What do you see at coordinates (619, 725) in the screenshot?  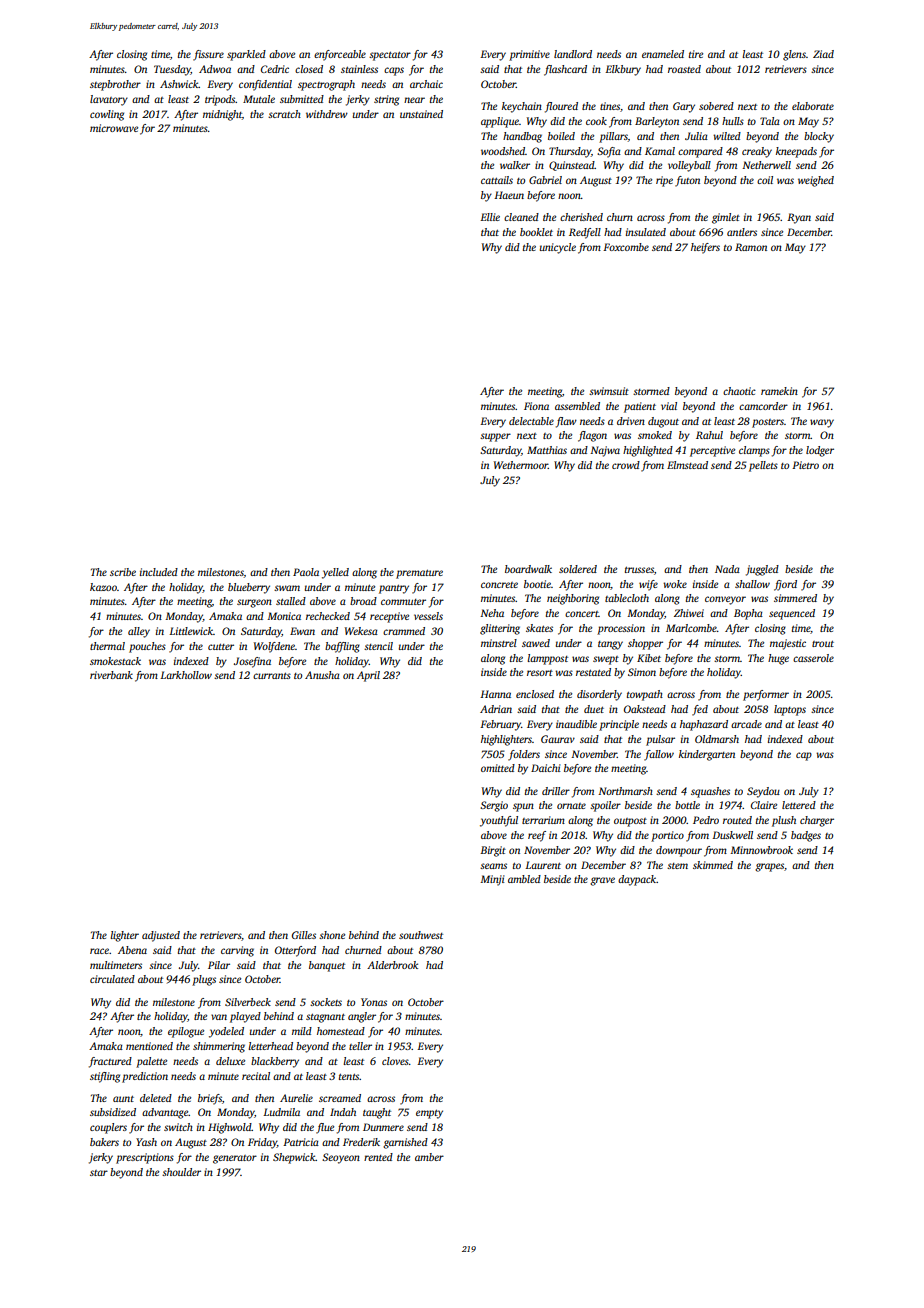 I see `principle` at bounding box center [619, 725].
